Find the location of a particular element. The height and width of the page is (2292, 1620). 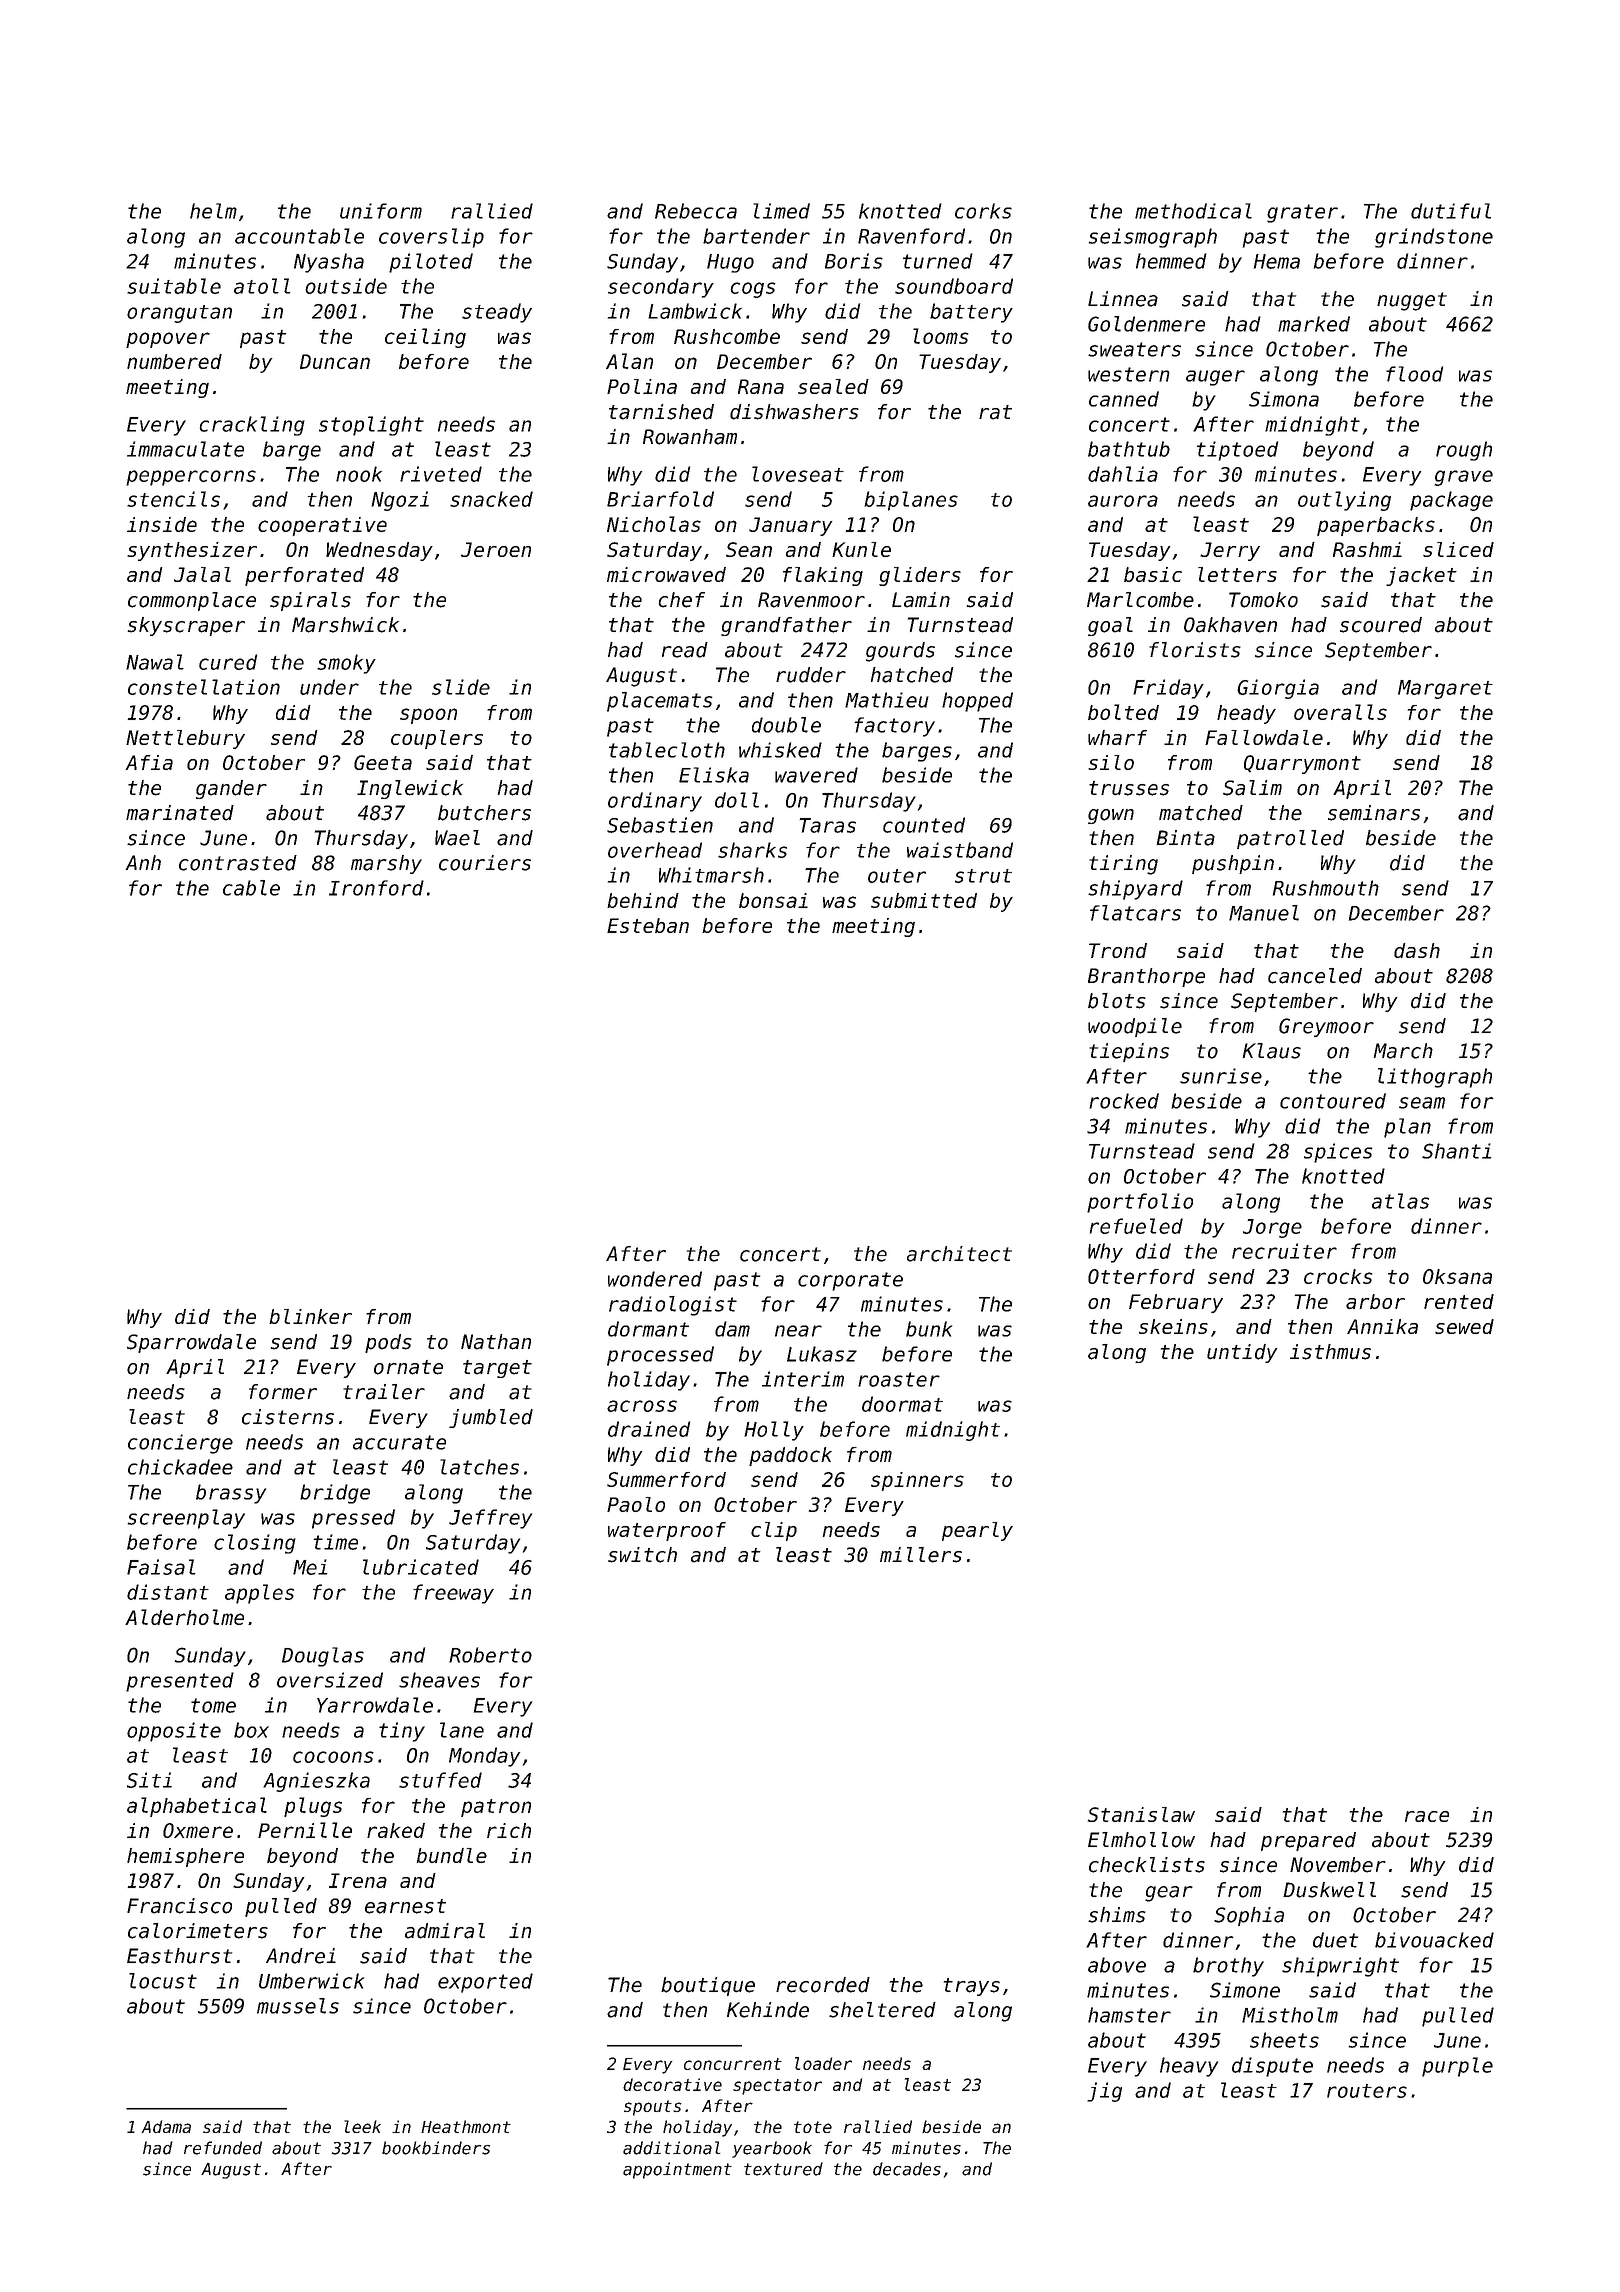

helm is located at coordinates (213, 211).
